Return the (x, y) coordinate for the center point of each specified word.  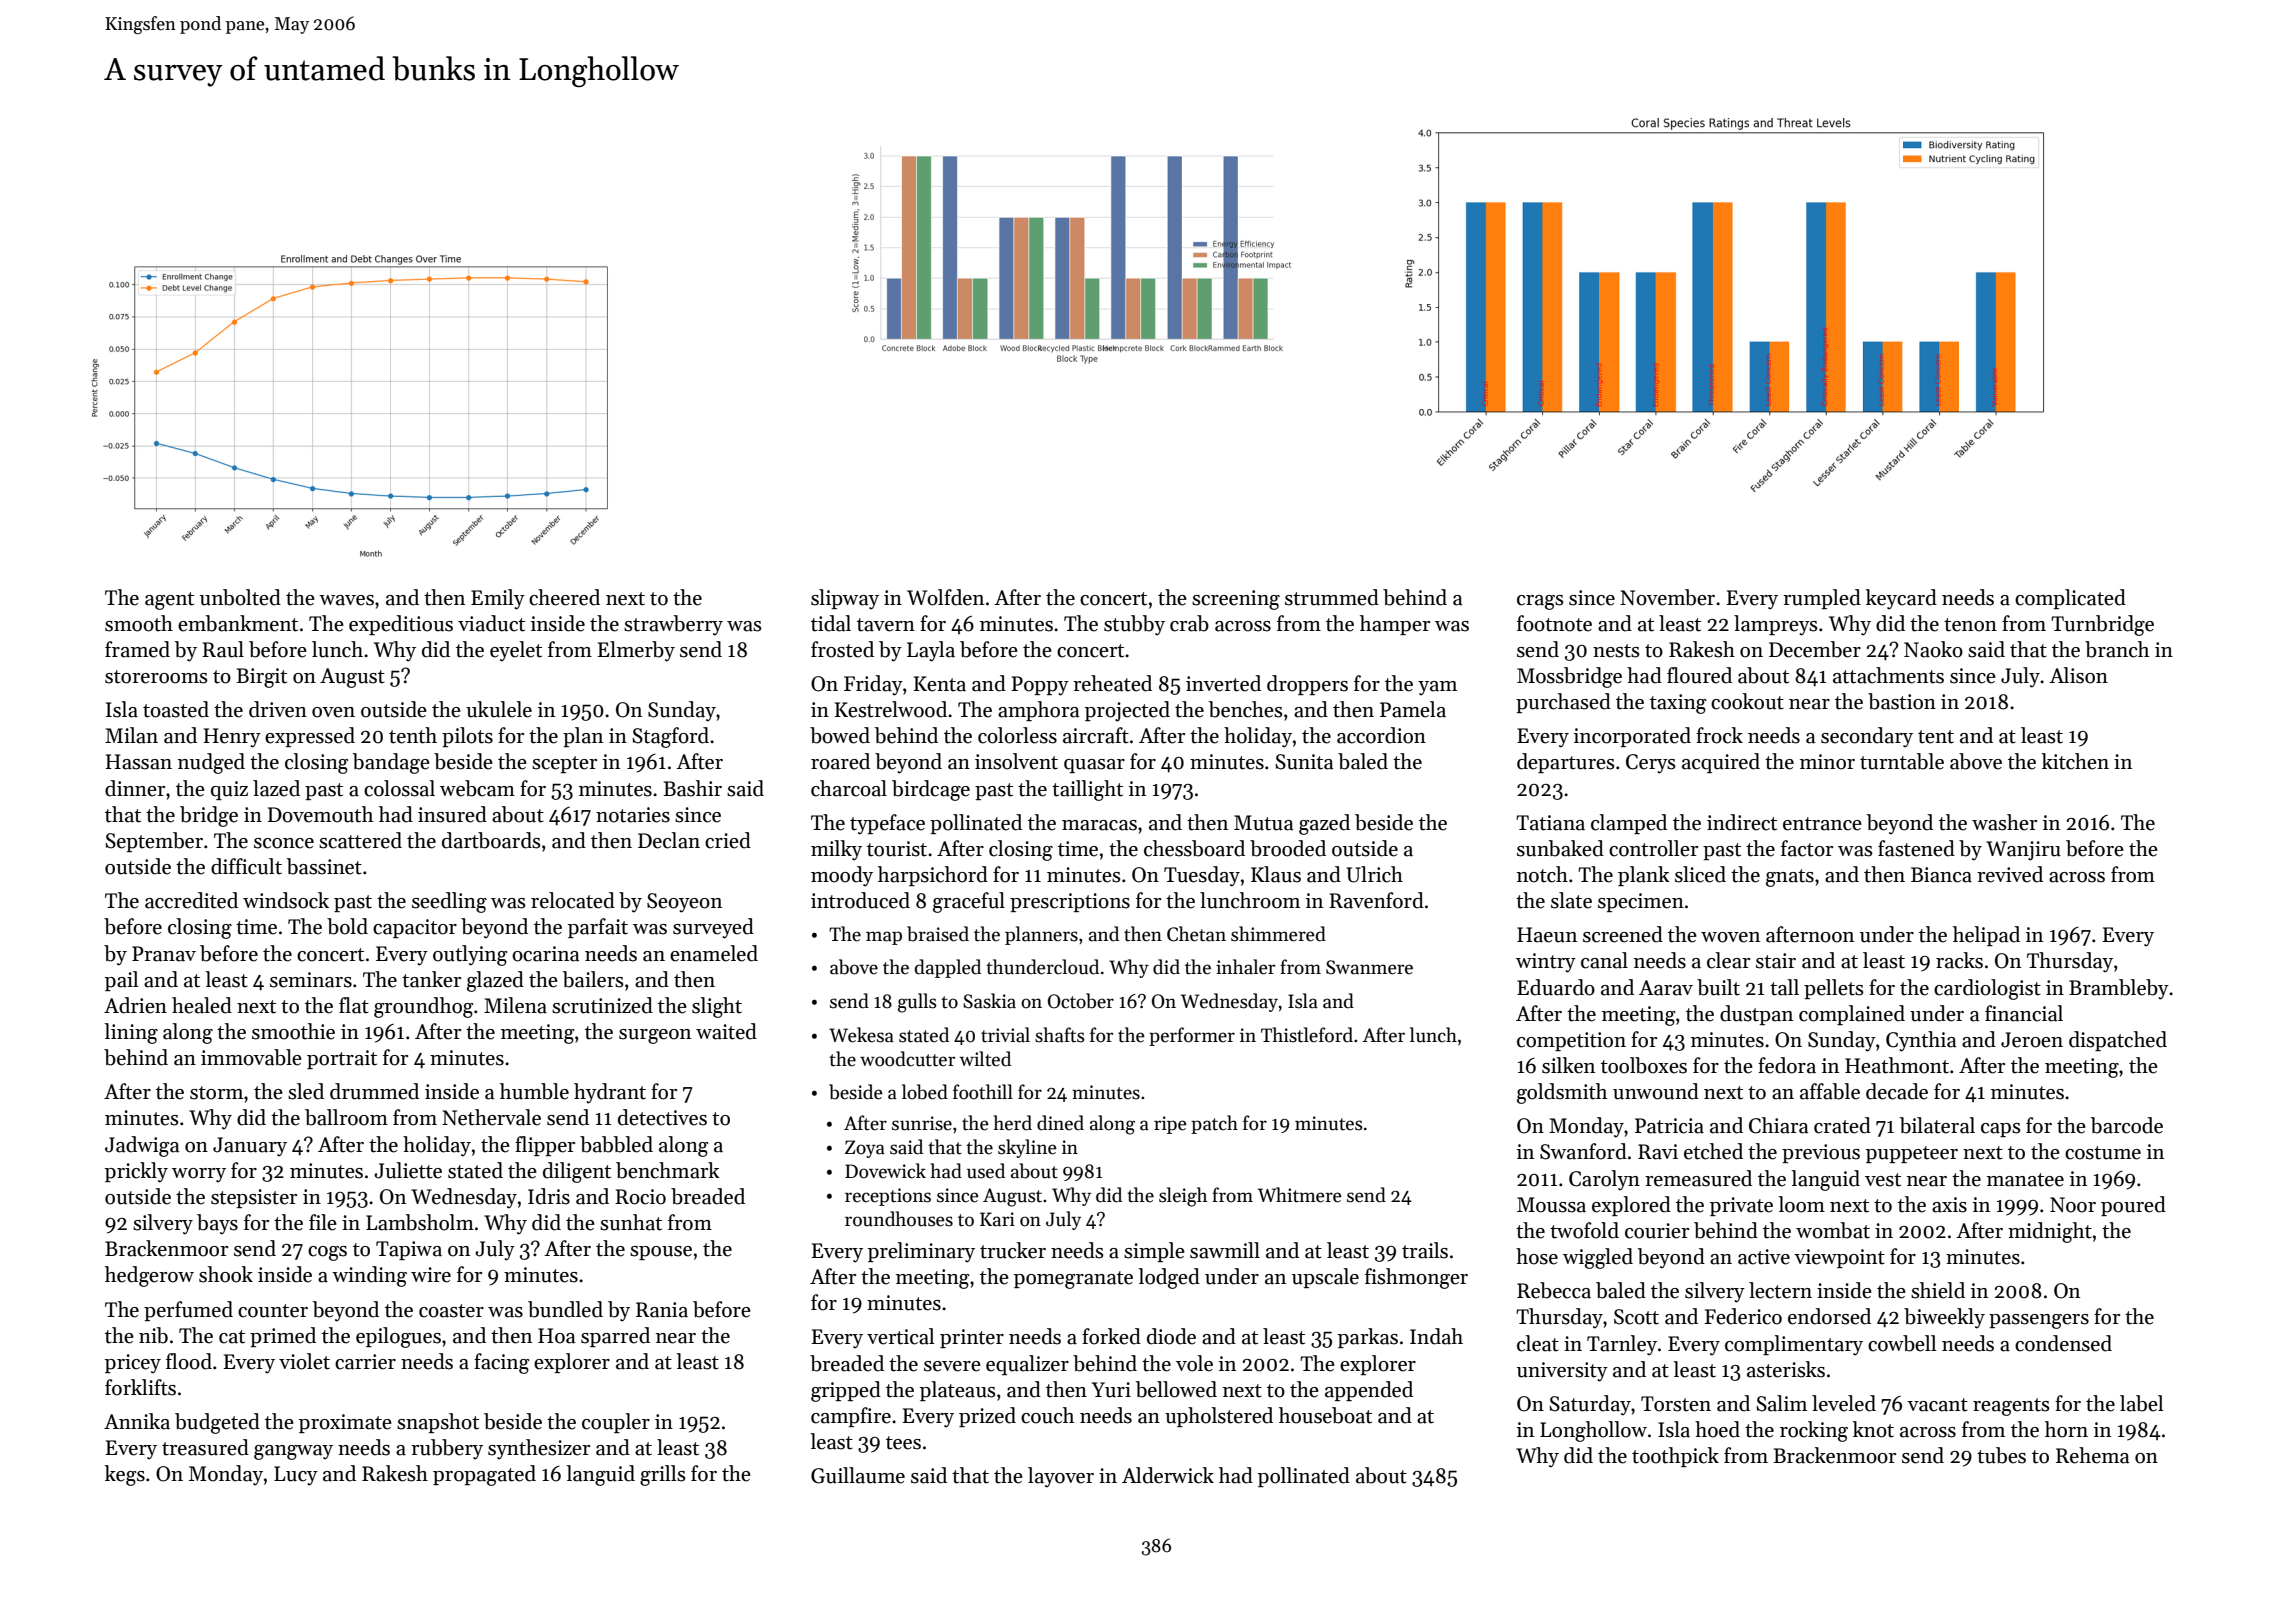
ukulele (499, 709)
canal (1604, 960)
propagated (484, 1475)
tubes (2001, 1455)
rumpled (1822, 599)
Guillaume (858, 1475)
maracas (1099, 825)
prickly (136, 1172)
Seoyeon (684, 903)
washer (2004, 822)
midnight (2050, 1232)
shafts (1060, 1035)
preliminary (921, 1252)
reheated (1112, 683)
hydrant (610, 1093)
